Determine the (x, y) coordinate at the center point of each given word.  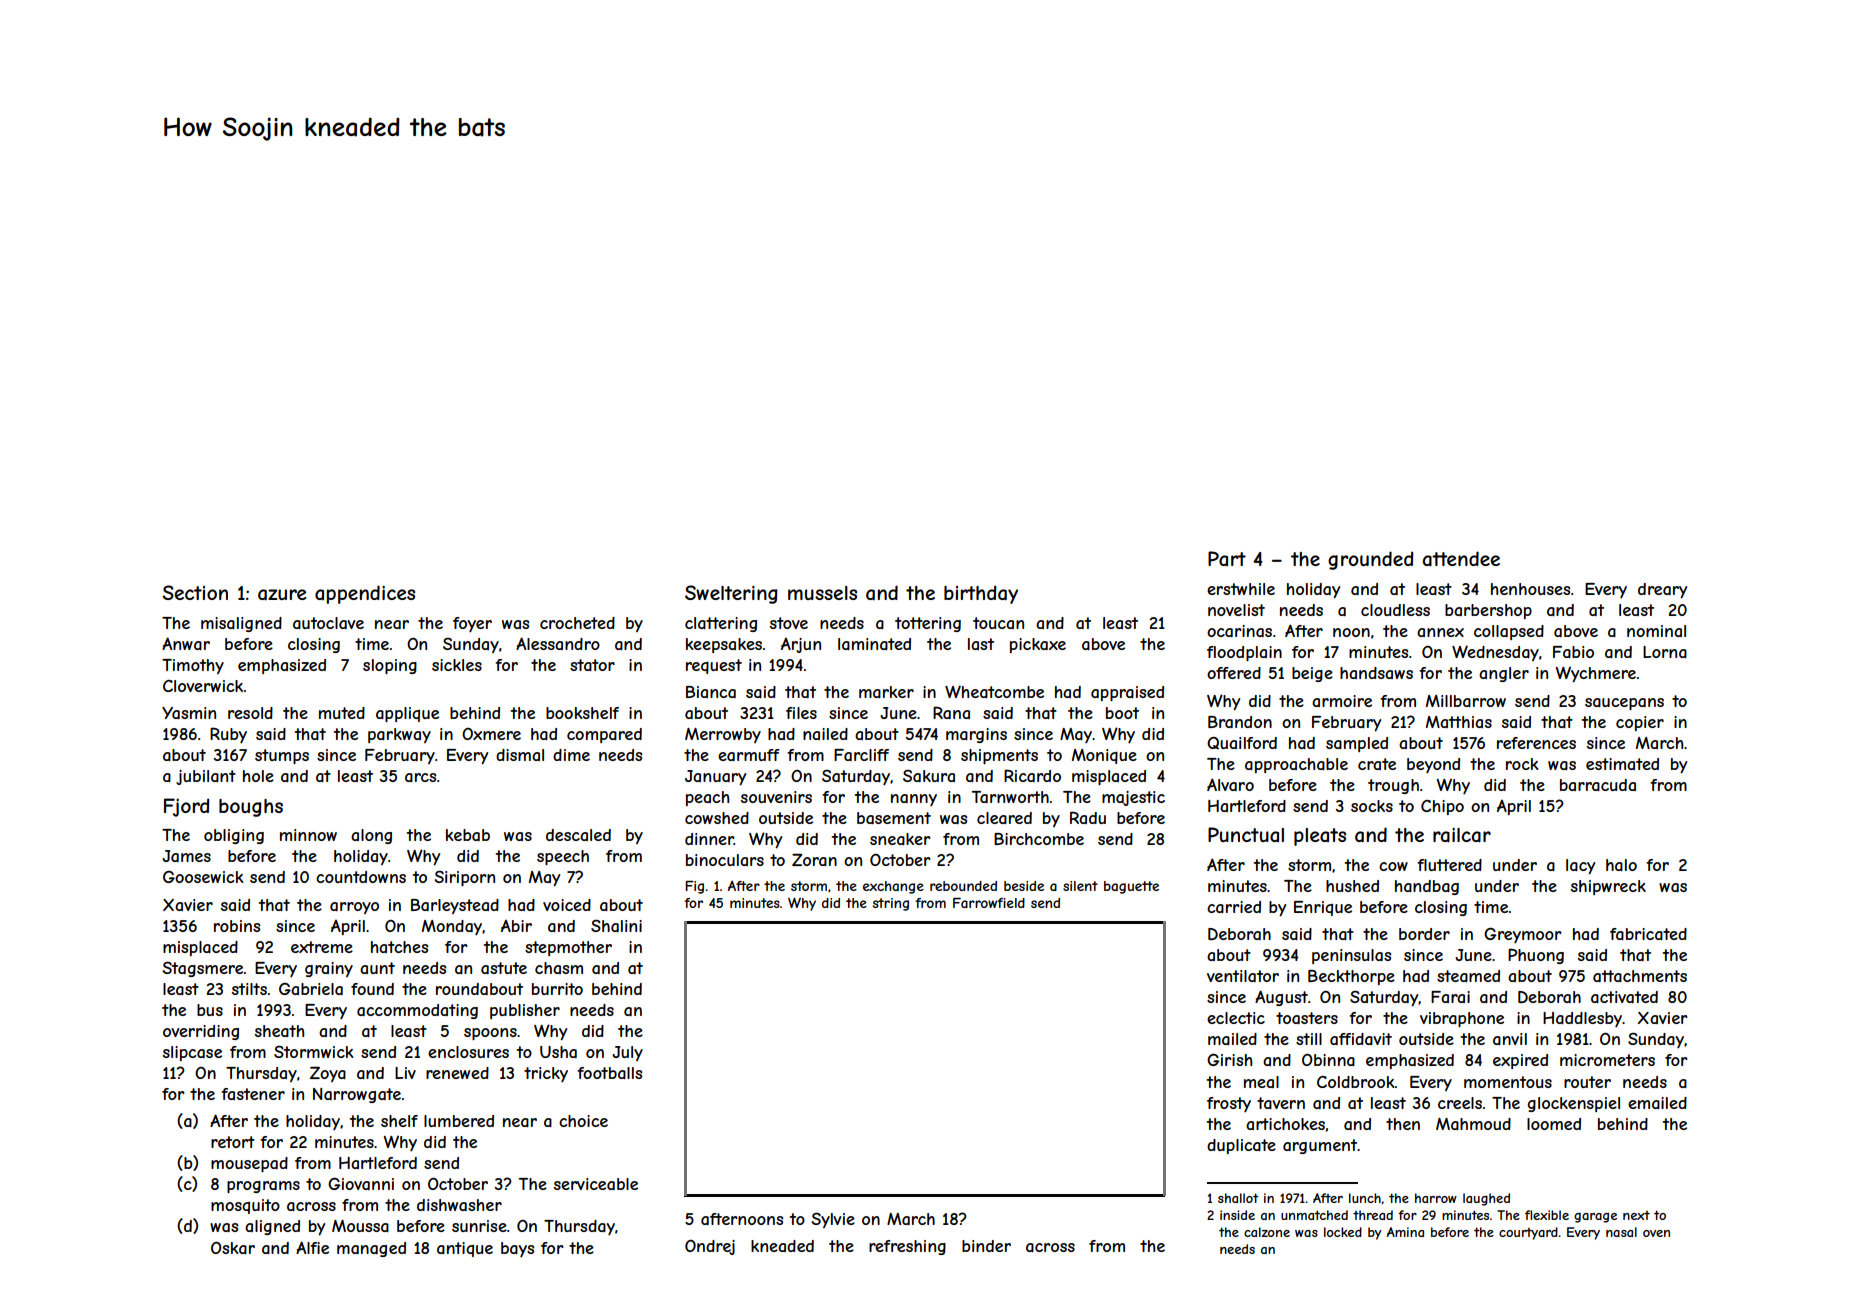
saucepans (1624, 704)
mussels (822, 593)
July (627, 1053)
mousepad (249, 1164)
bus (210, 1010)
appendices (365, 594)
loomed (1554, 1124)
